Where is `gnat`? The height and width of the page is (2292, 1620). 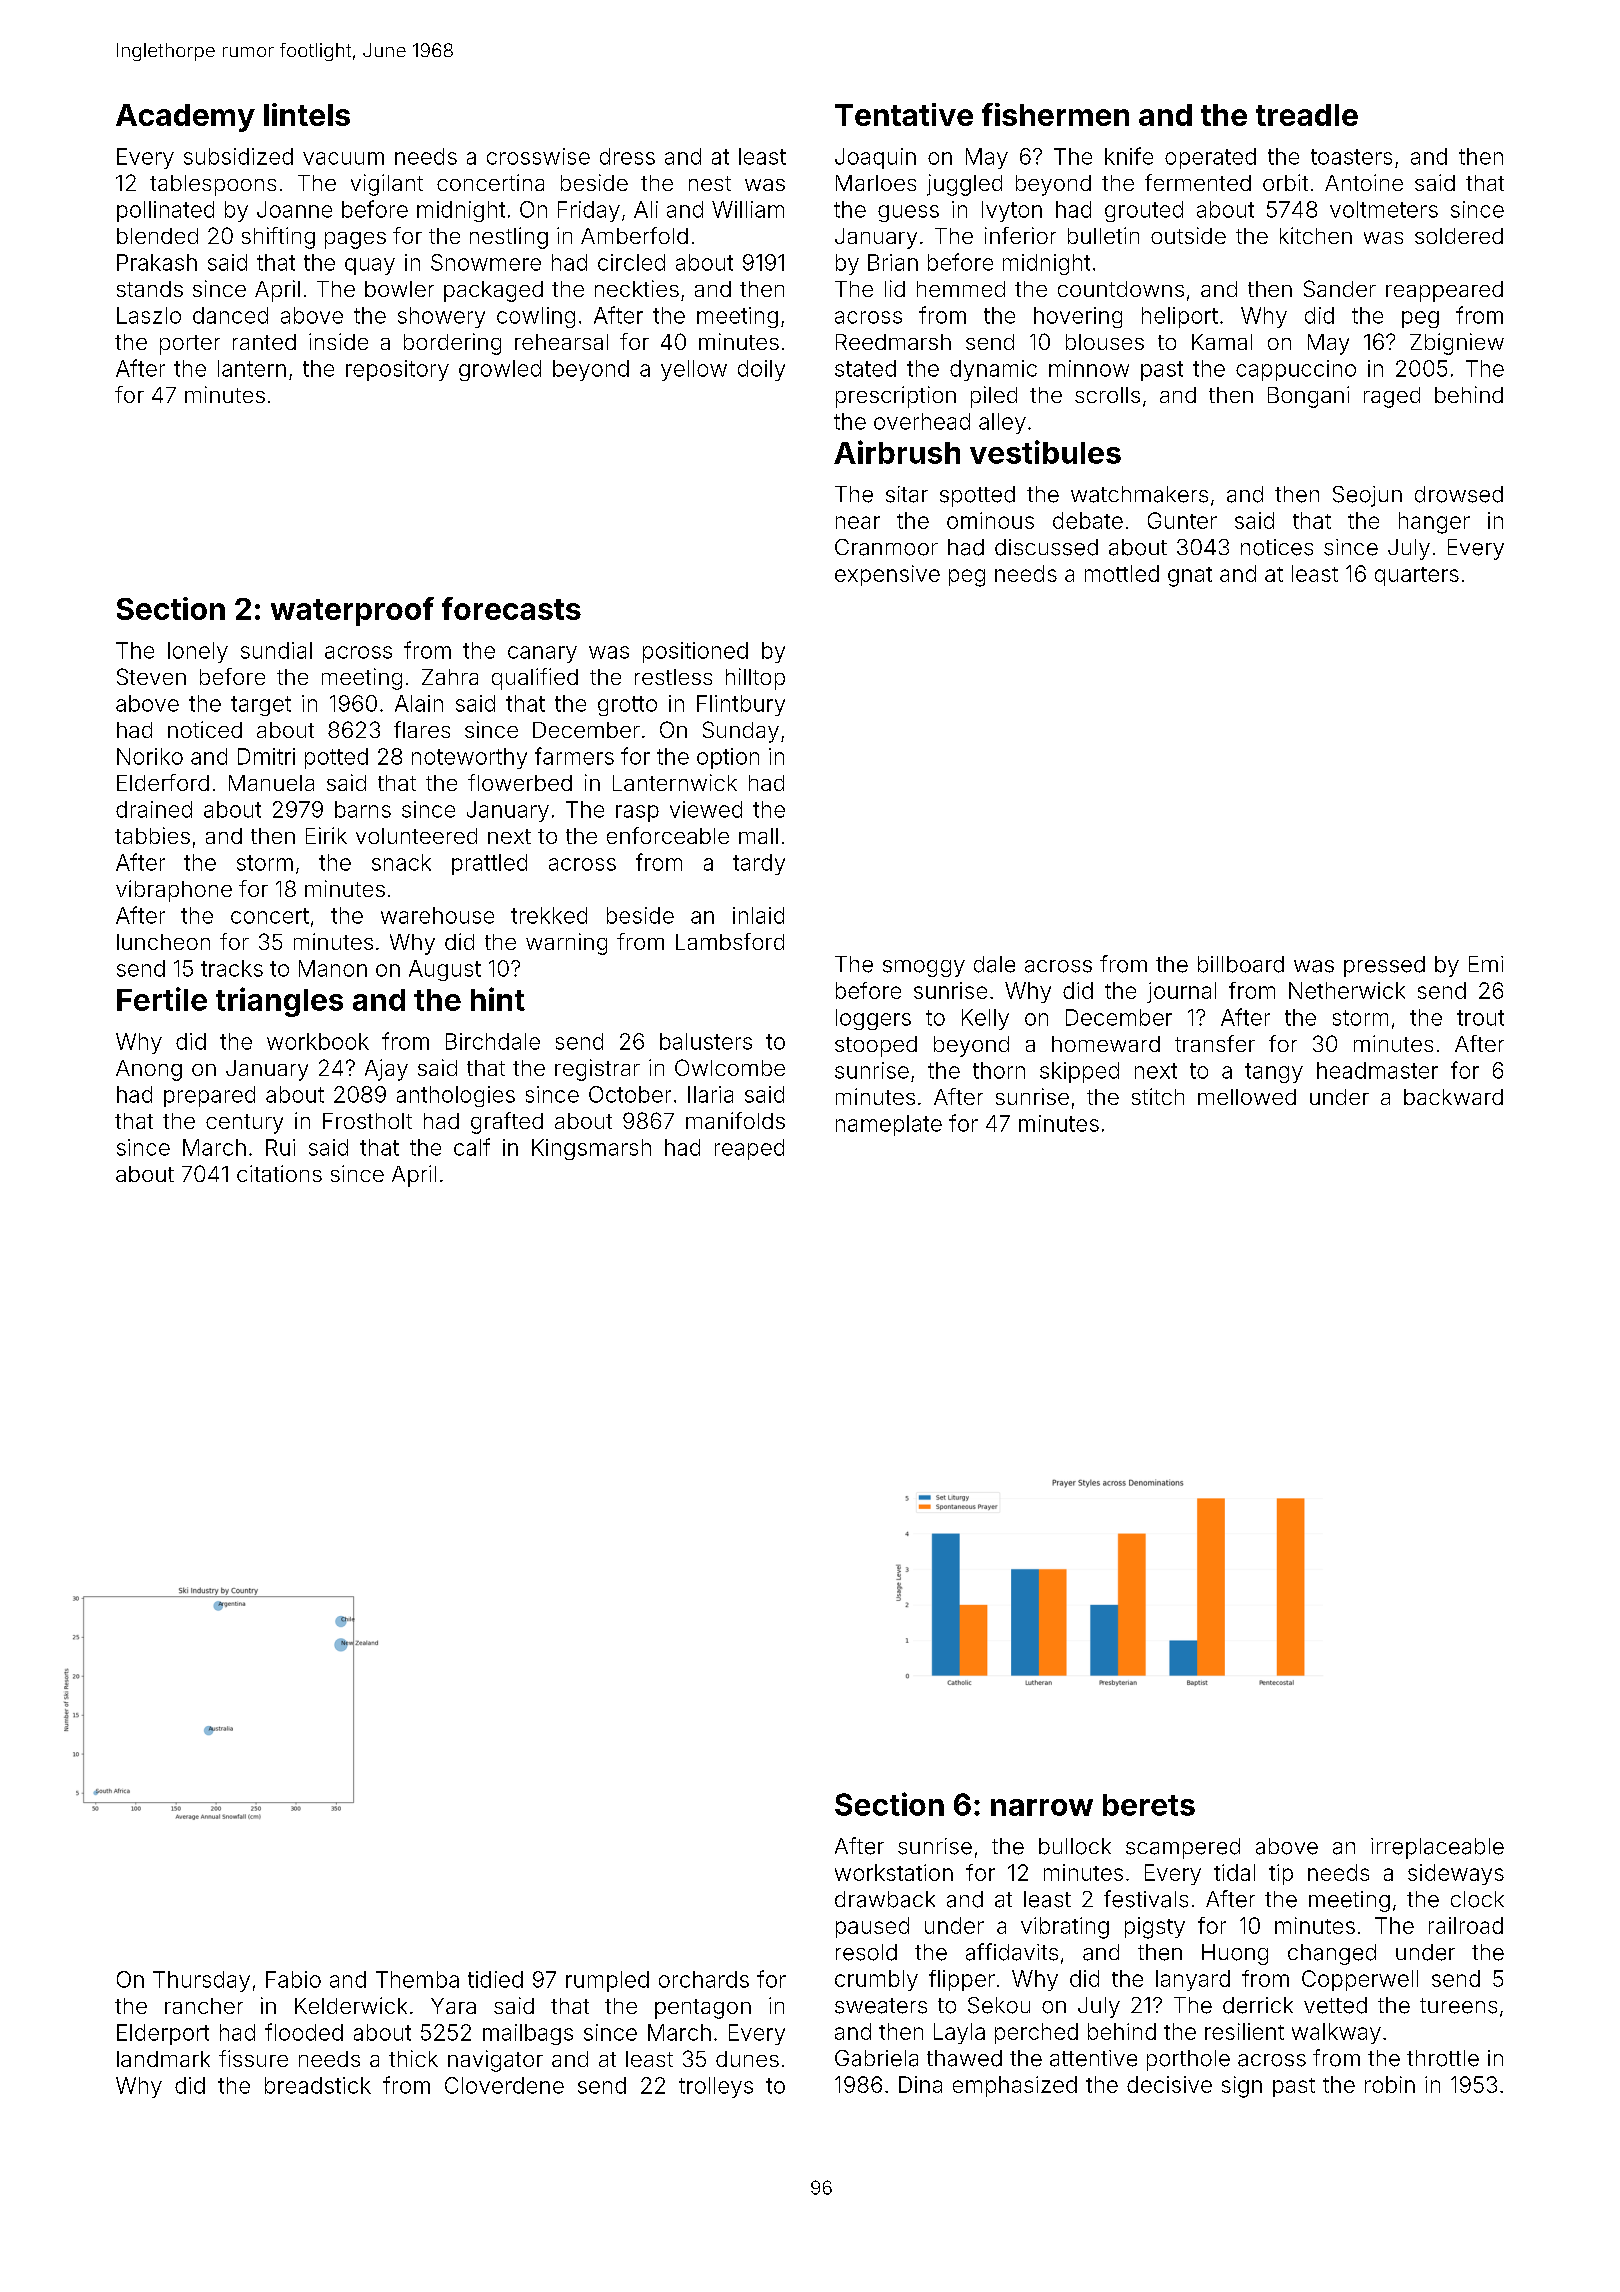
gnat is located at coordinates (1190, 577).
